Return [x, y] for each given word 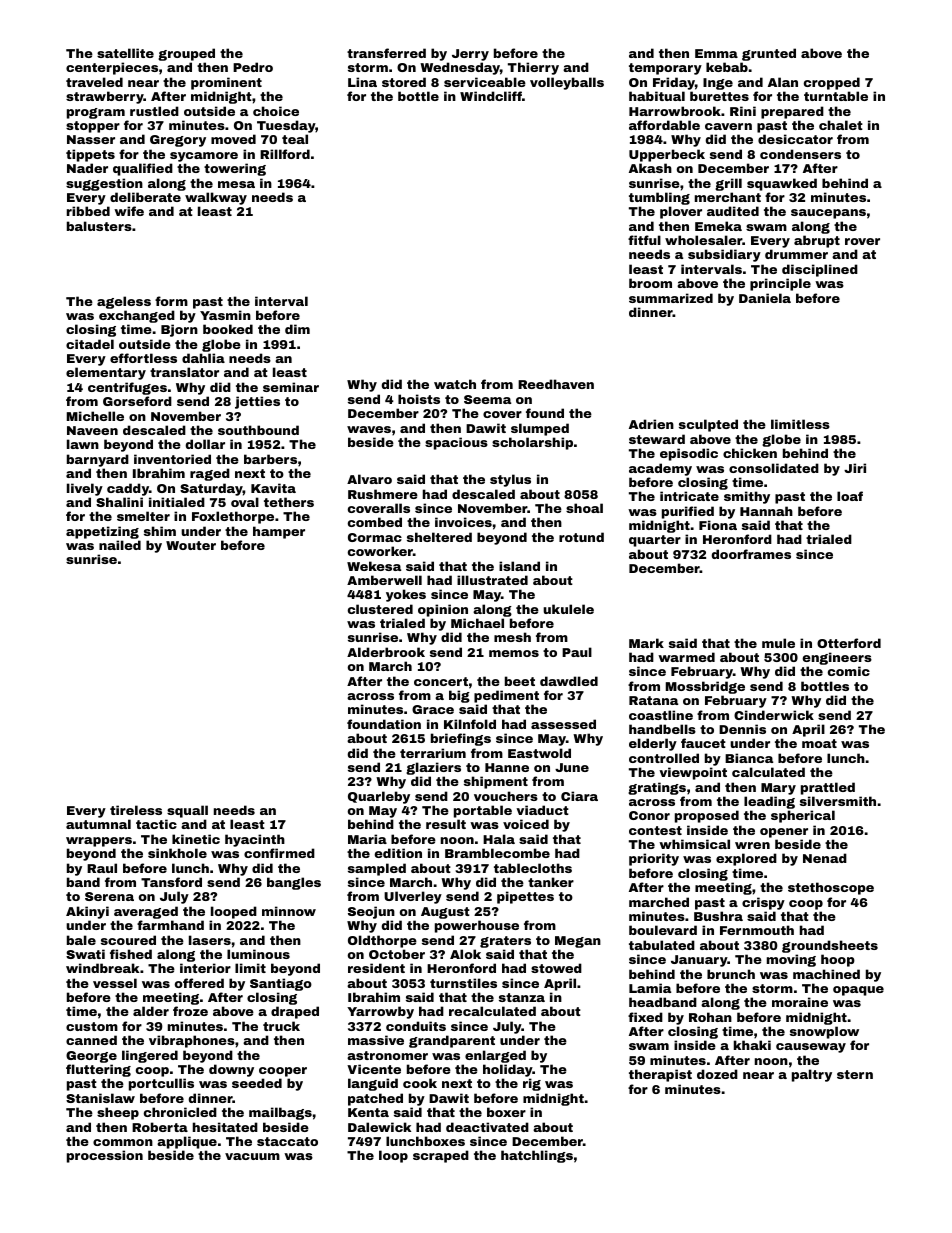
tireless [136, 810]
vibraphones [192, 1041]
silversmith [838, 801]
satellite [125, 53]
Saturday [211, 489]
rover [862, 241]
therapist [660, 1075]
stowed [556, 968]
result [446, 824]
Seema [487, 399]
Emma [716, 53]
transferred [386, 53]
